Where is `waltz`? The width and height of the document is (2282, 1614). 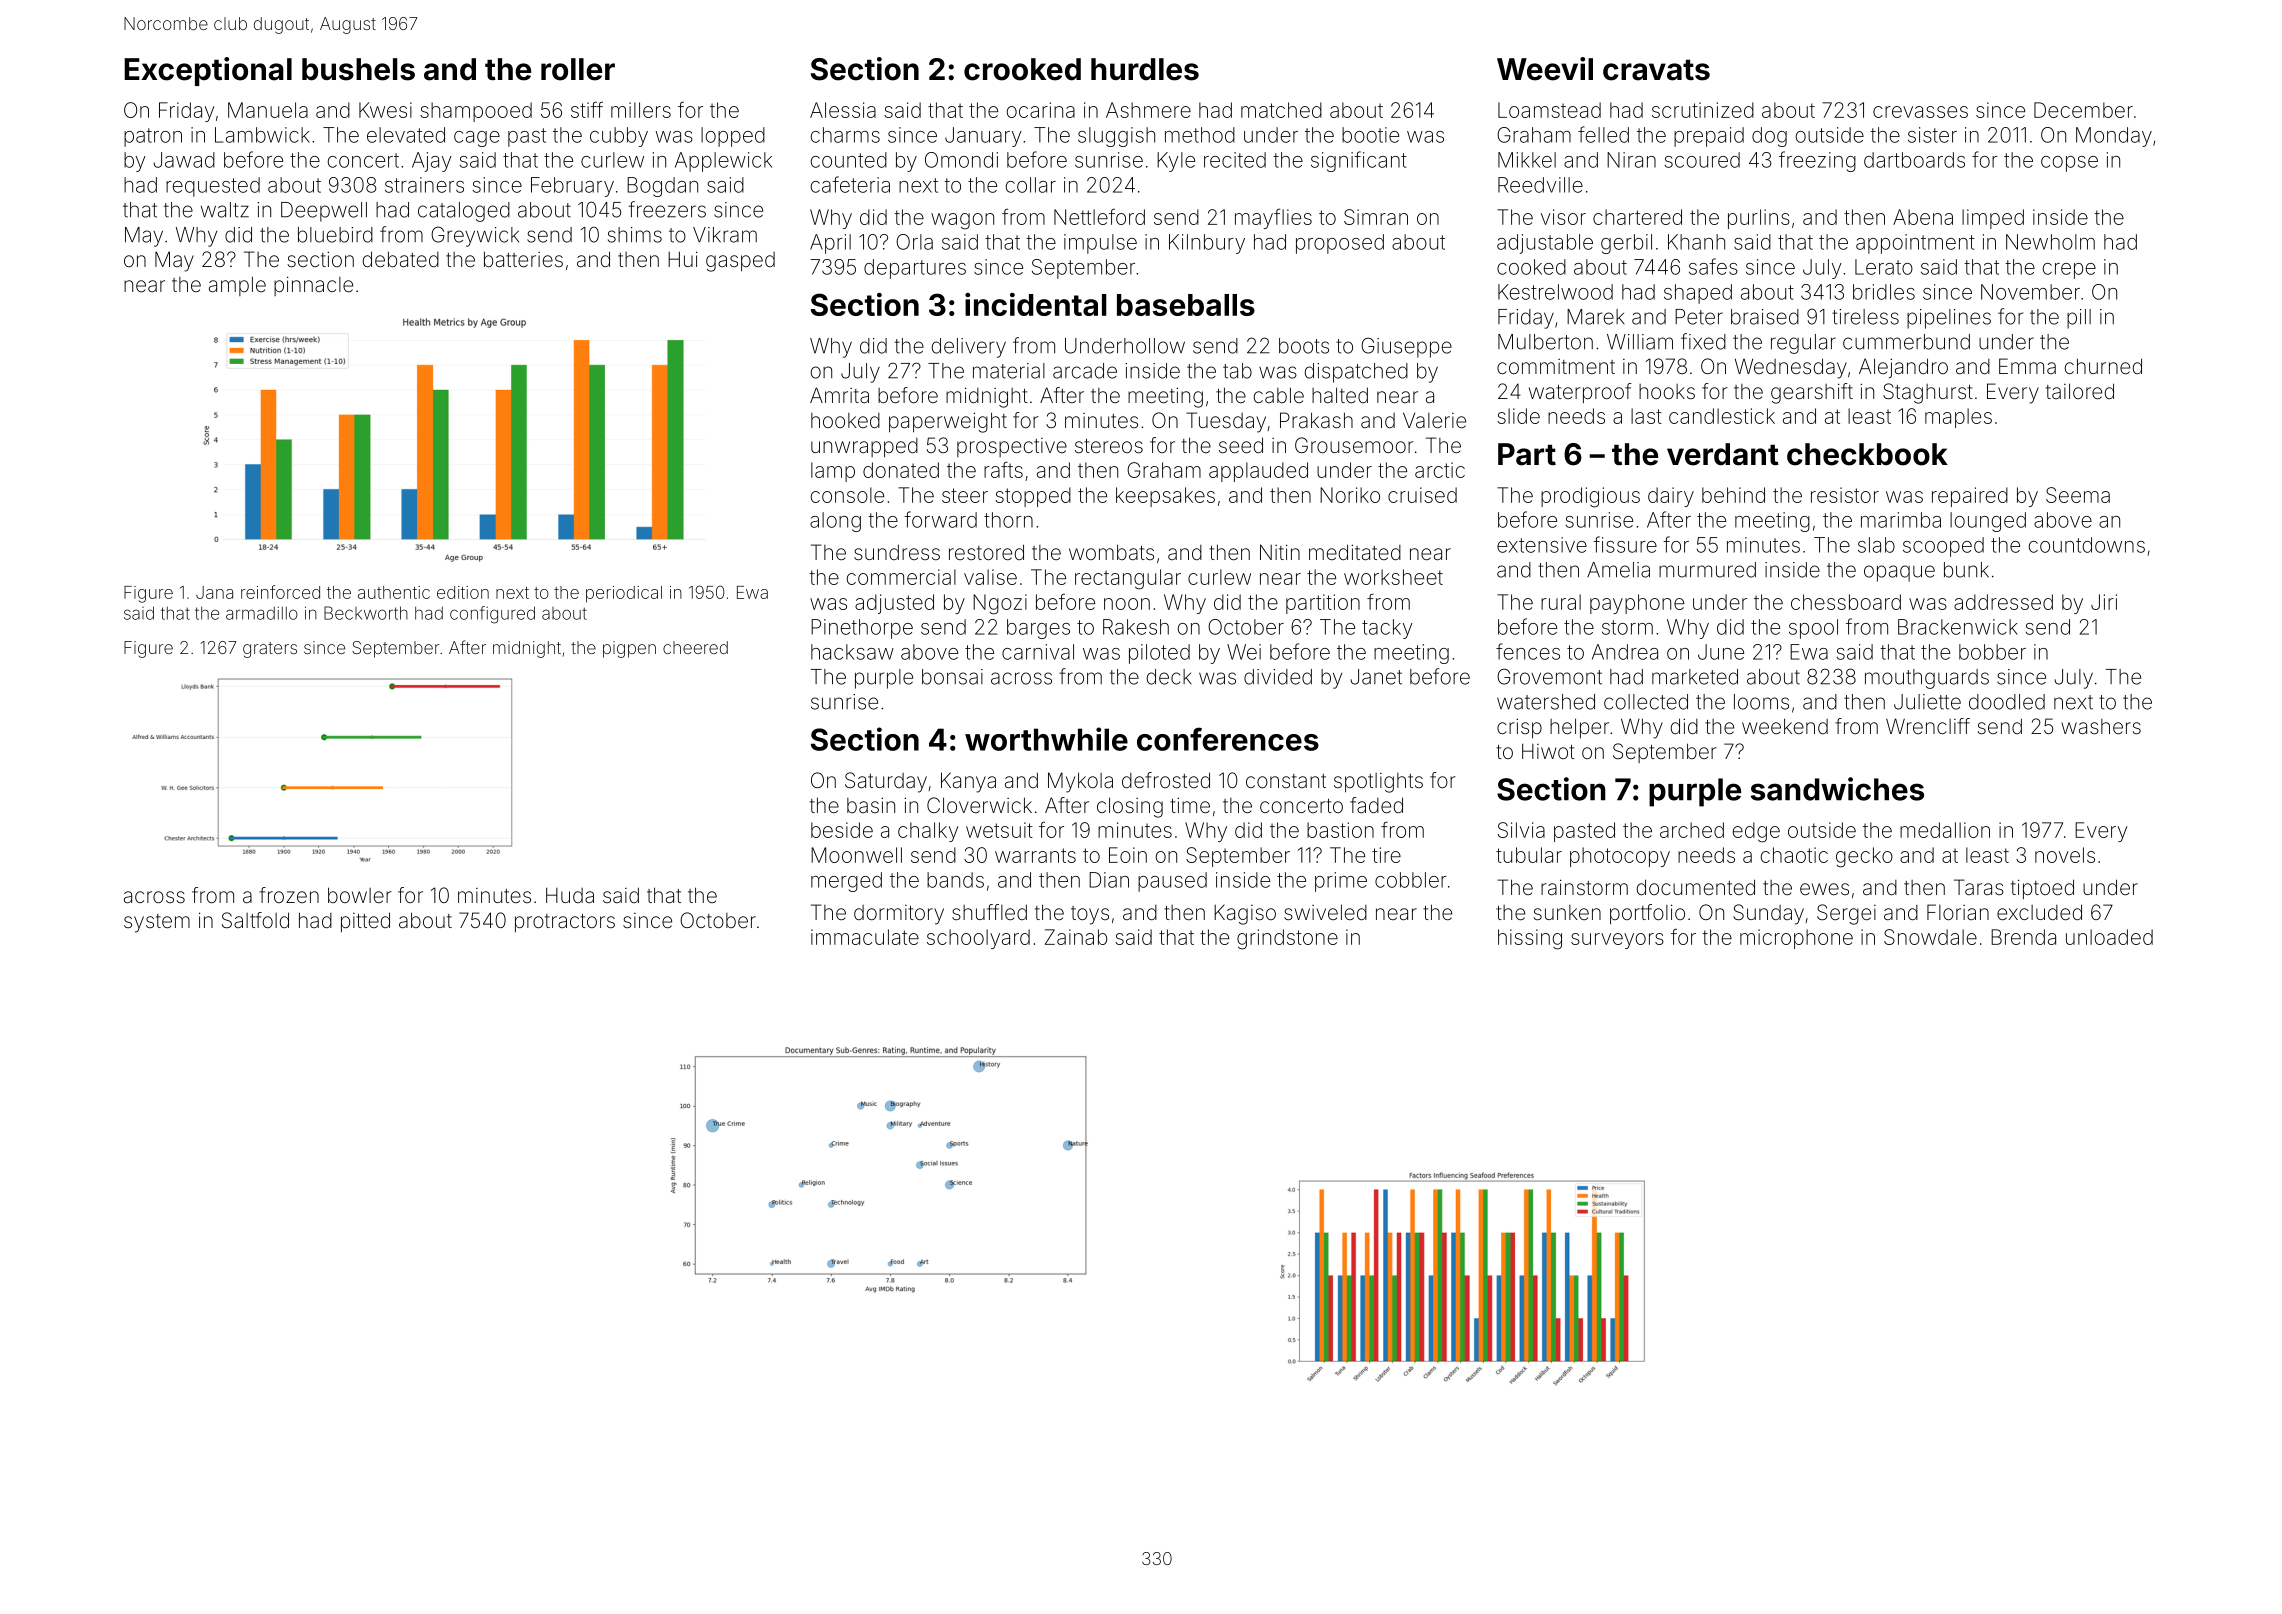
waltz is located at coordinates (225, 210).
